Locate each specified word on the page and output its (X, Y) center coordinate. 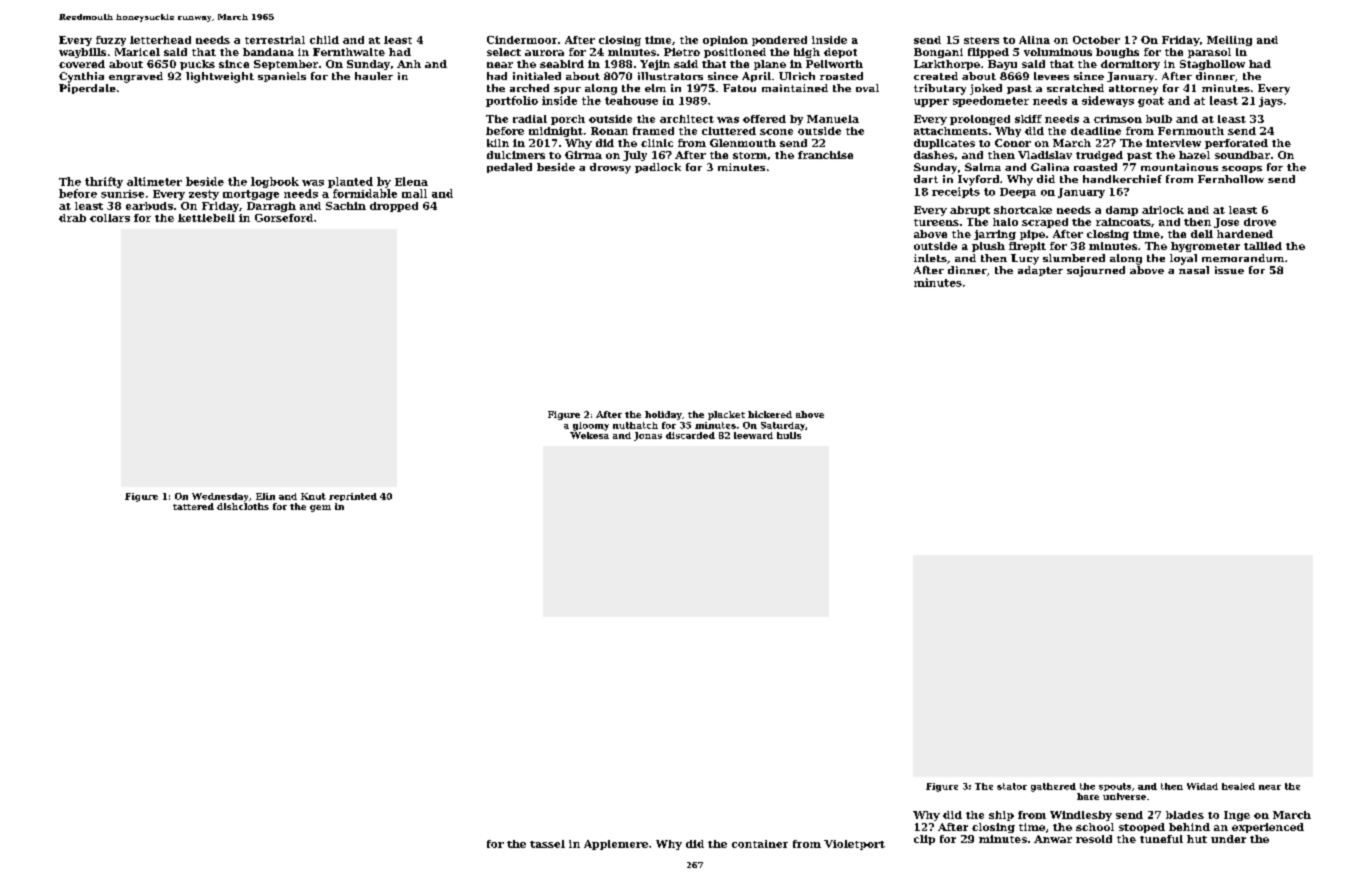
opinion (725, 41)
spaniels (282, 77)
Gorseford (284, 218)
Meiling (1229, 41)
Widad (1202, 786)
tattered (193, 506)
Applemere (616, 845)
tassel (547, 844)
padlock (658, 168)
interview (1173, 143)
